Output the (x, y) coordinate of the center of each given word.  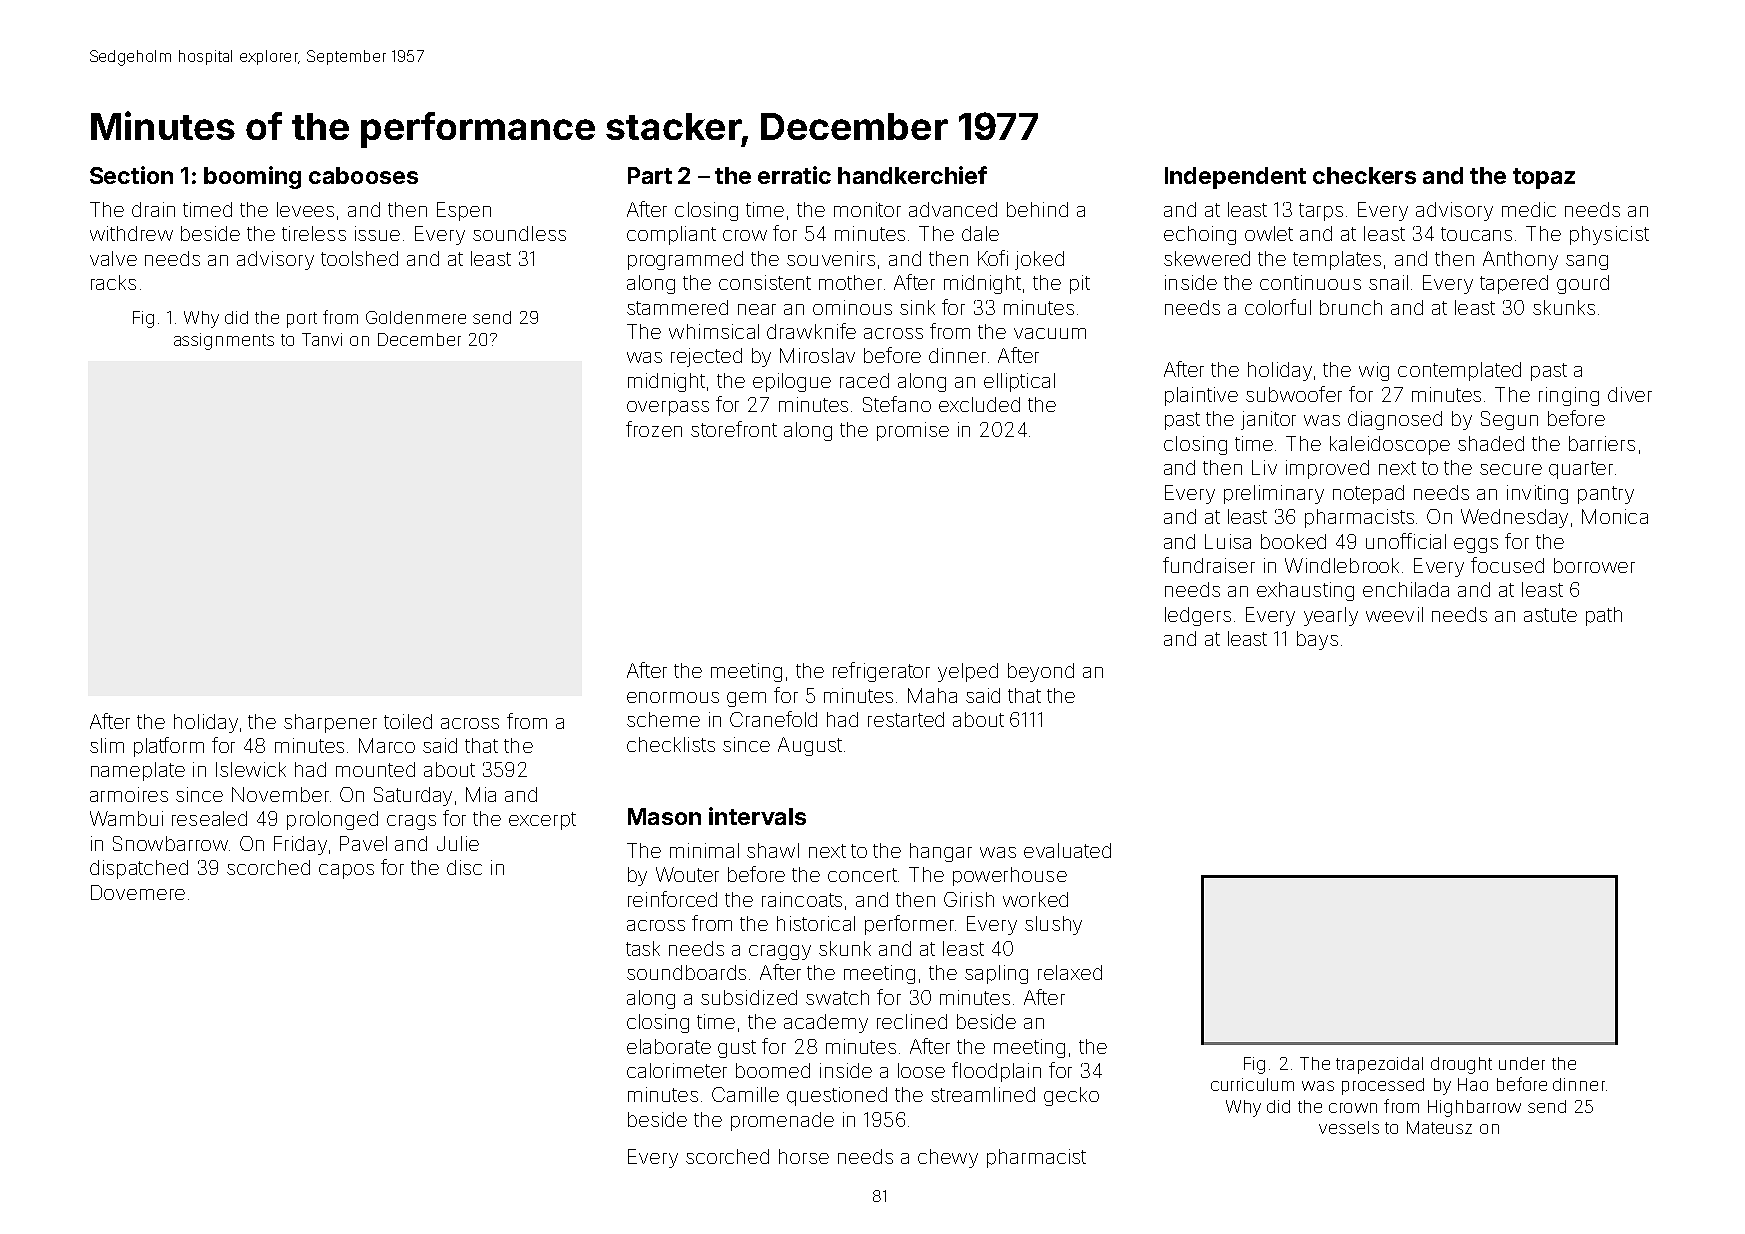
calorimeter (677, 1070)
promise (913, 431)
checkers (1364, 175)
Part (650, 175)
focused (1507, 565)
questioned (837, 1096)
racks (113, 282)
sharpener (330, 723)
